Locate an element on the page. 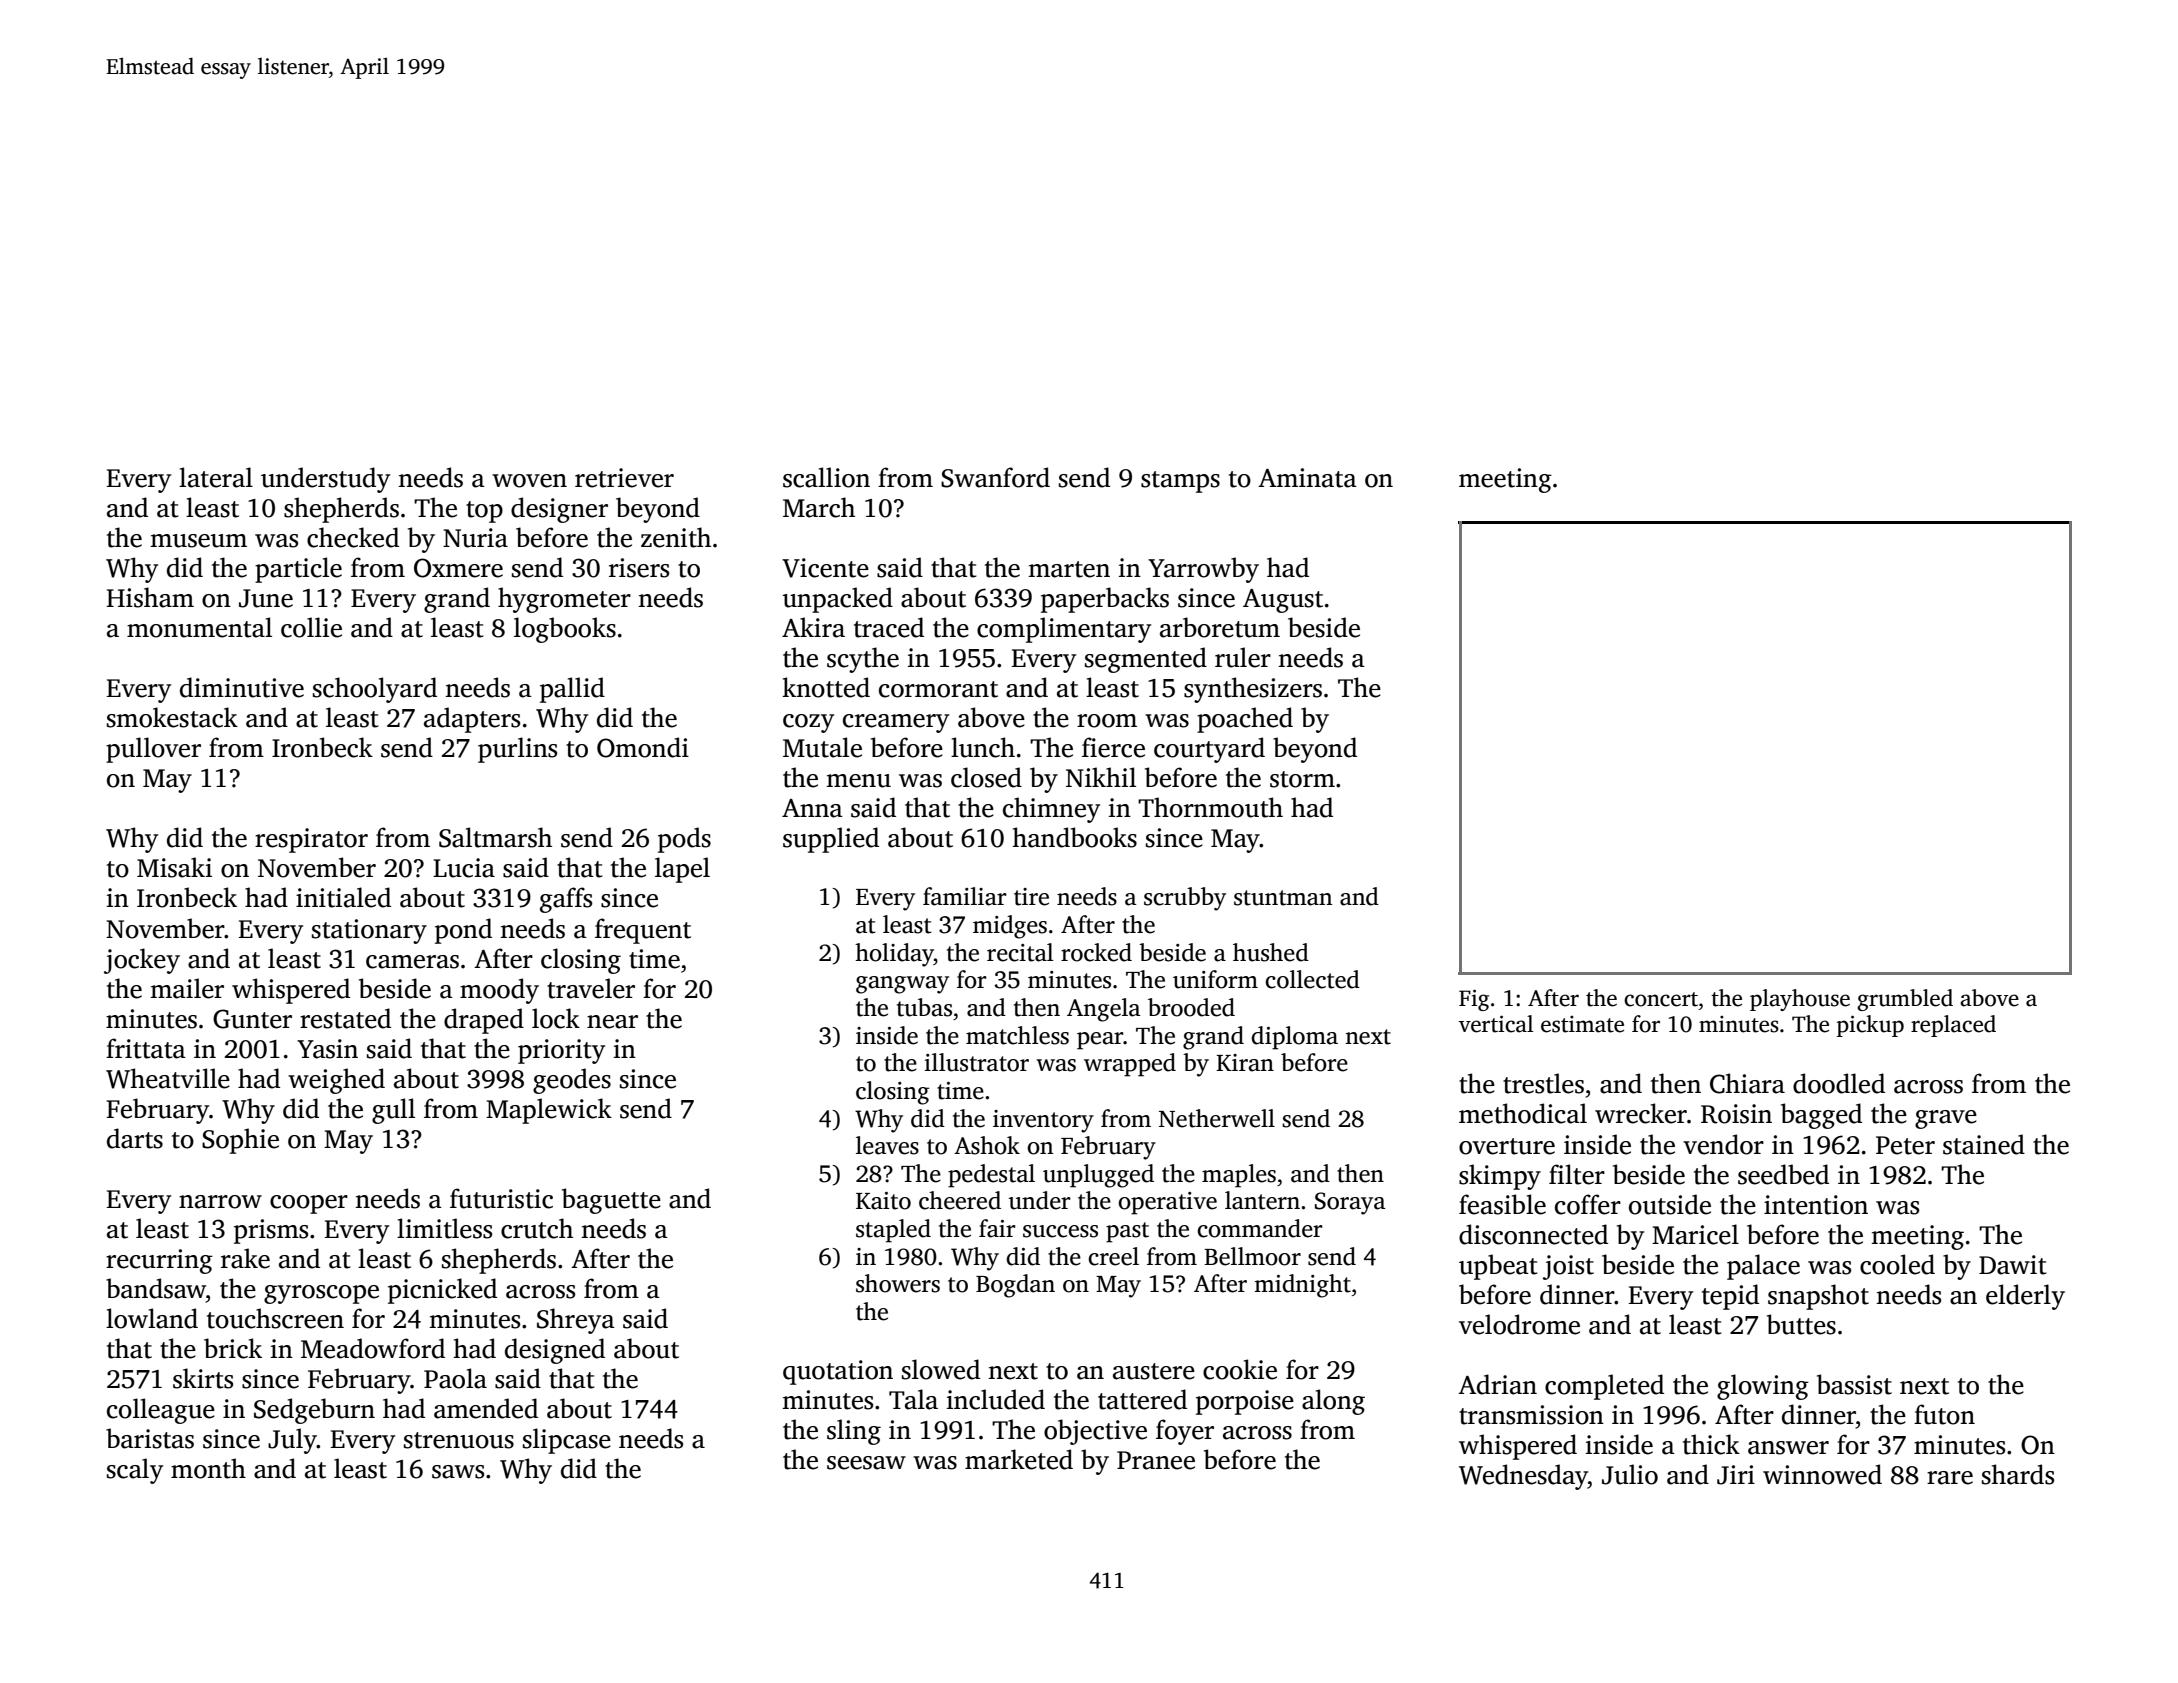 This image has height=1683, width=2178. lateral is located at coordinates (216, 477).
